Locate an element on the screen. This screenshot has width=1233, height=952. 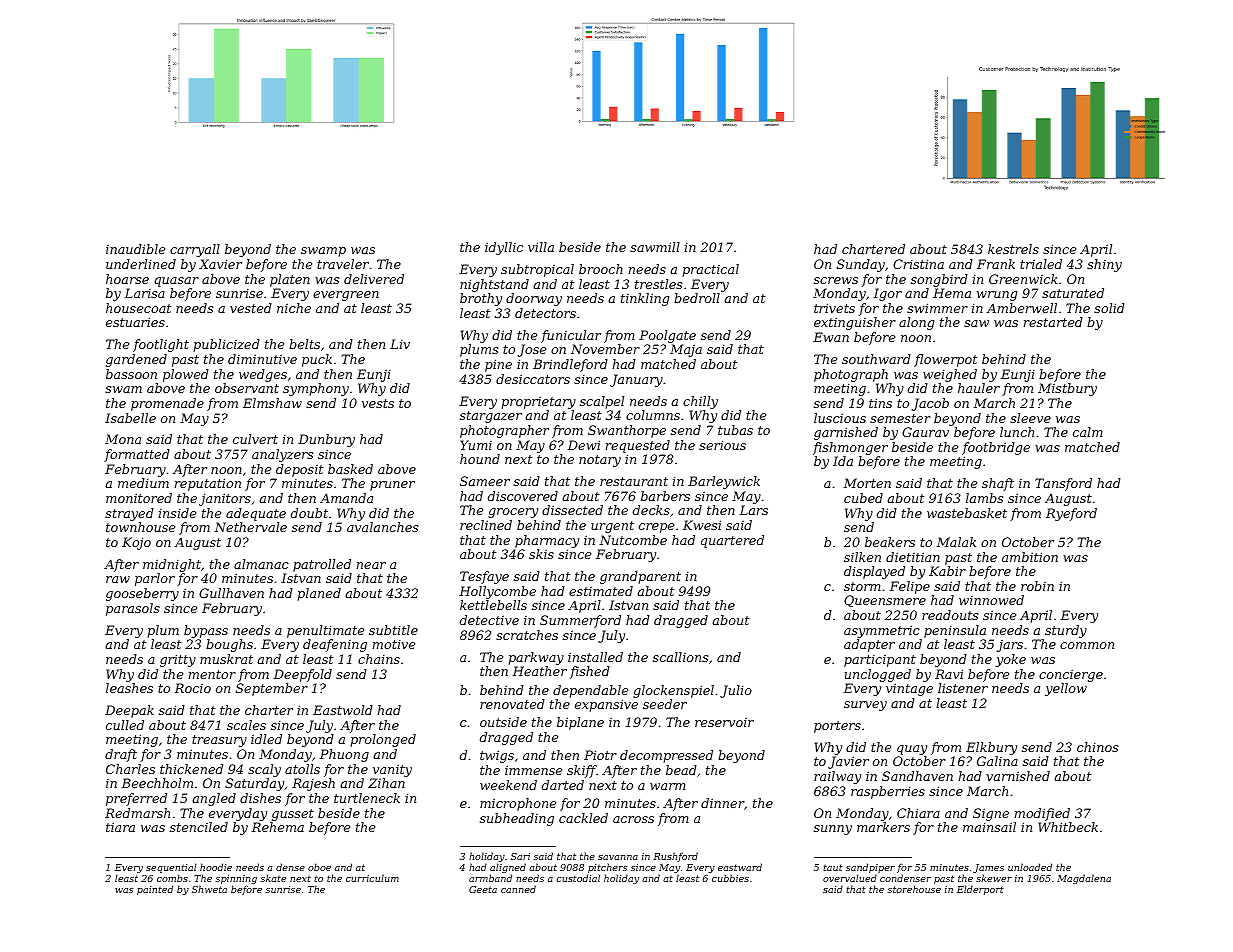
prolonged is located at coordinates (383, 740).
